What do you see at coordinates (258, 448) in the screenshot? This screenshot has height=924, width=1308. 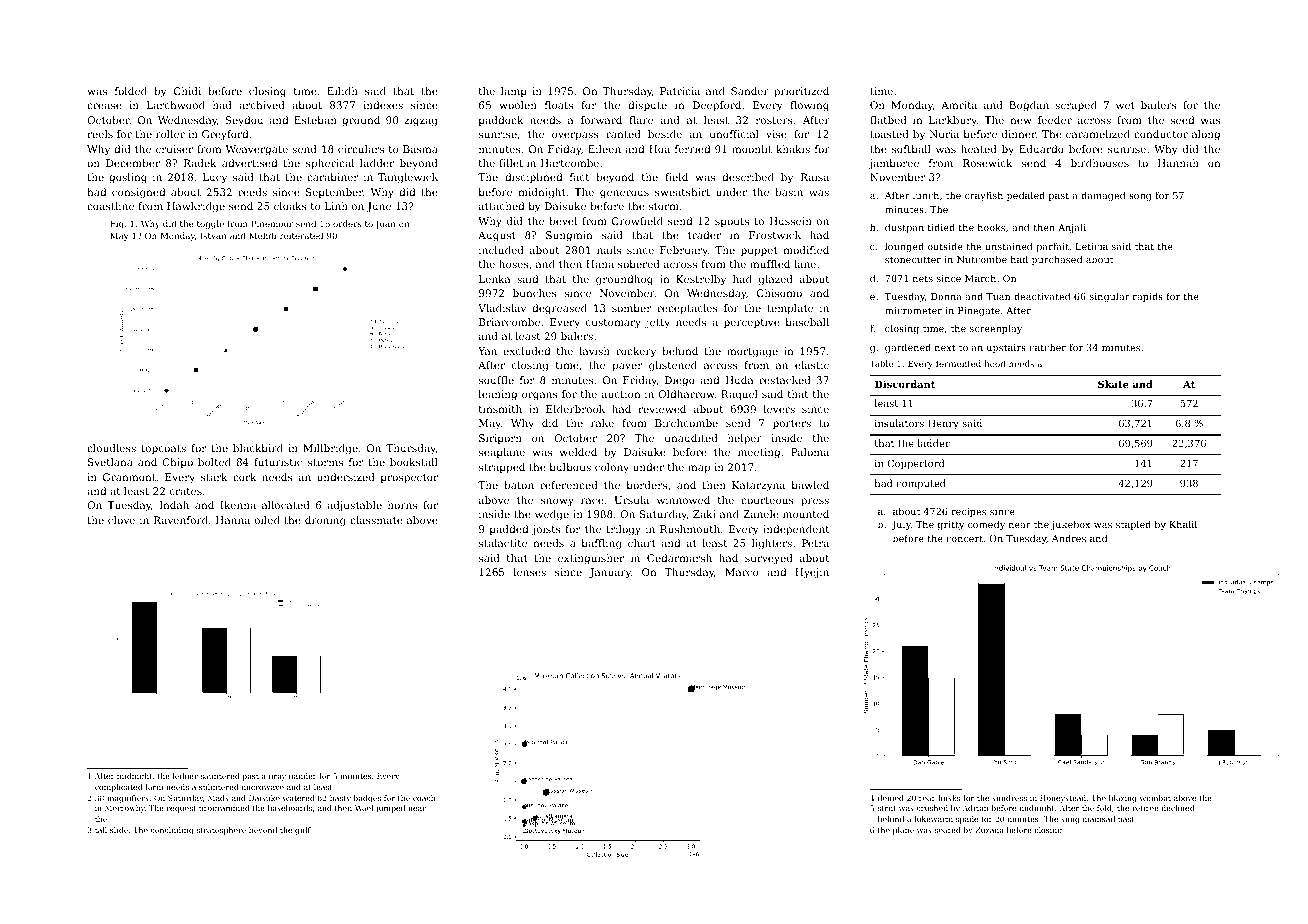 I see `blackbird` at bounding box center [258, 448].
